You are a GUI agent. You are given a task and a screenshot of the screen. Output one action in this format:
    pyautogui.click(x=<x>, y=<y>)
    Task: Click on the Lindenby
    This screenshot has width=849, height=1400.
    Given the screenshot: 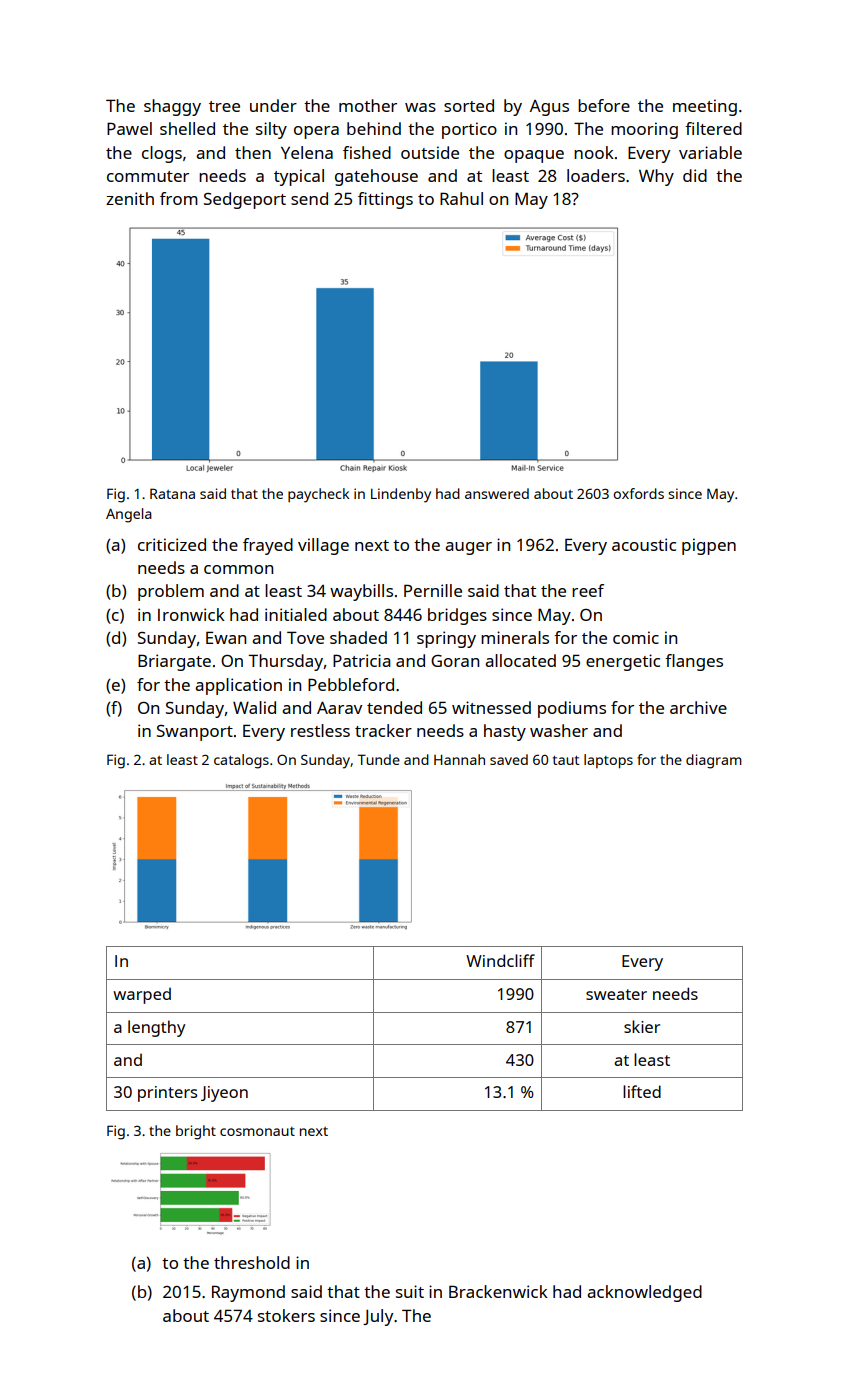 What is the action you would take?
    pyautogui.click(x=401, y=495)
